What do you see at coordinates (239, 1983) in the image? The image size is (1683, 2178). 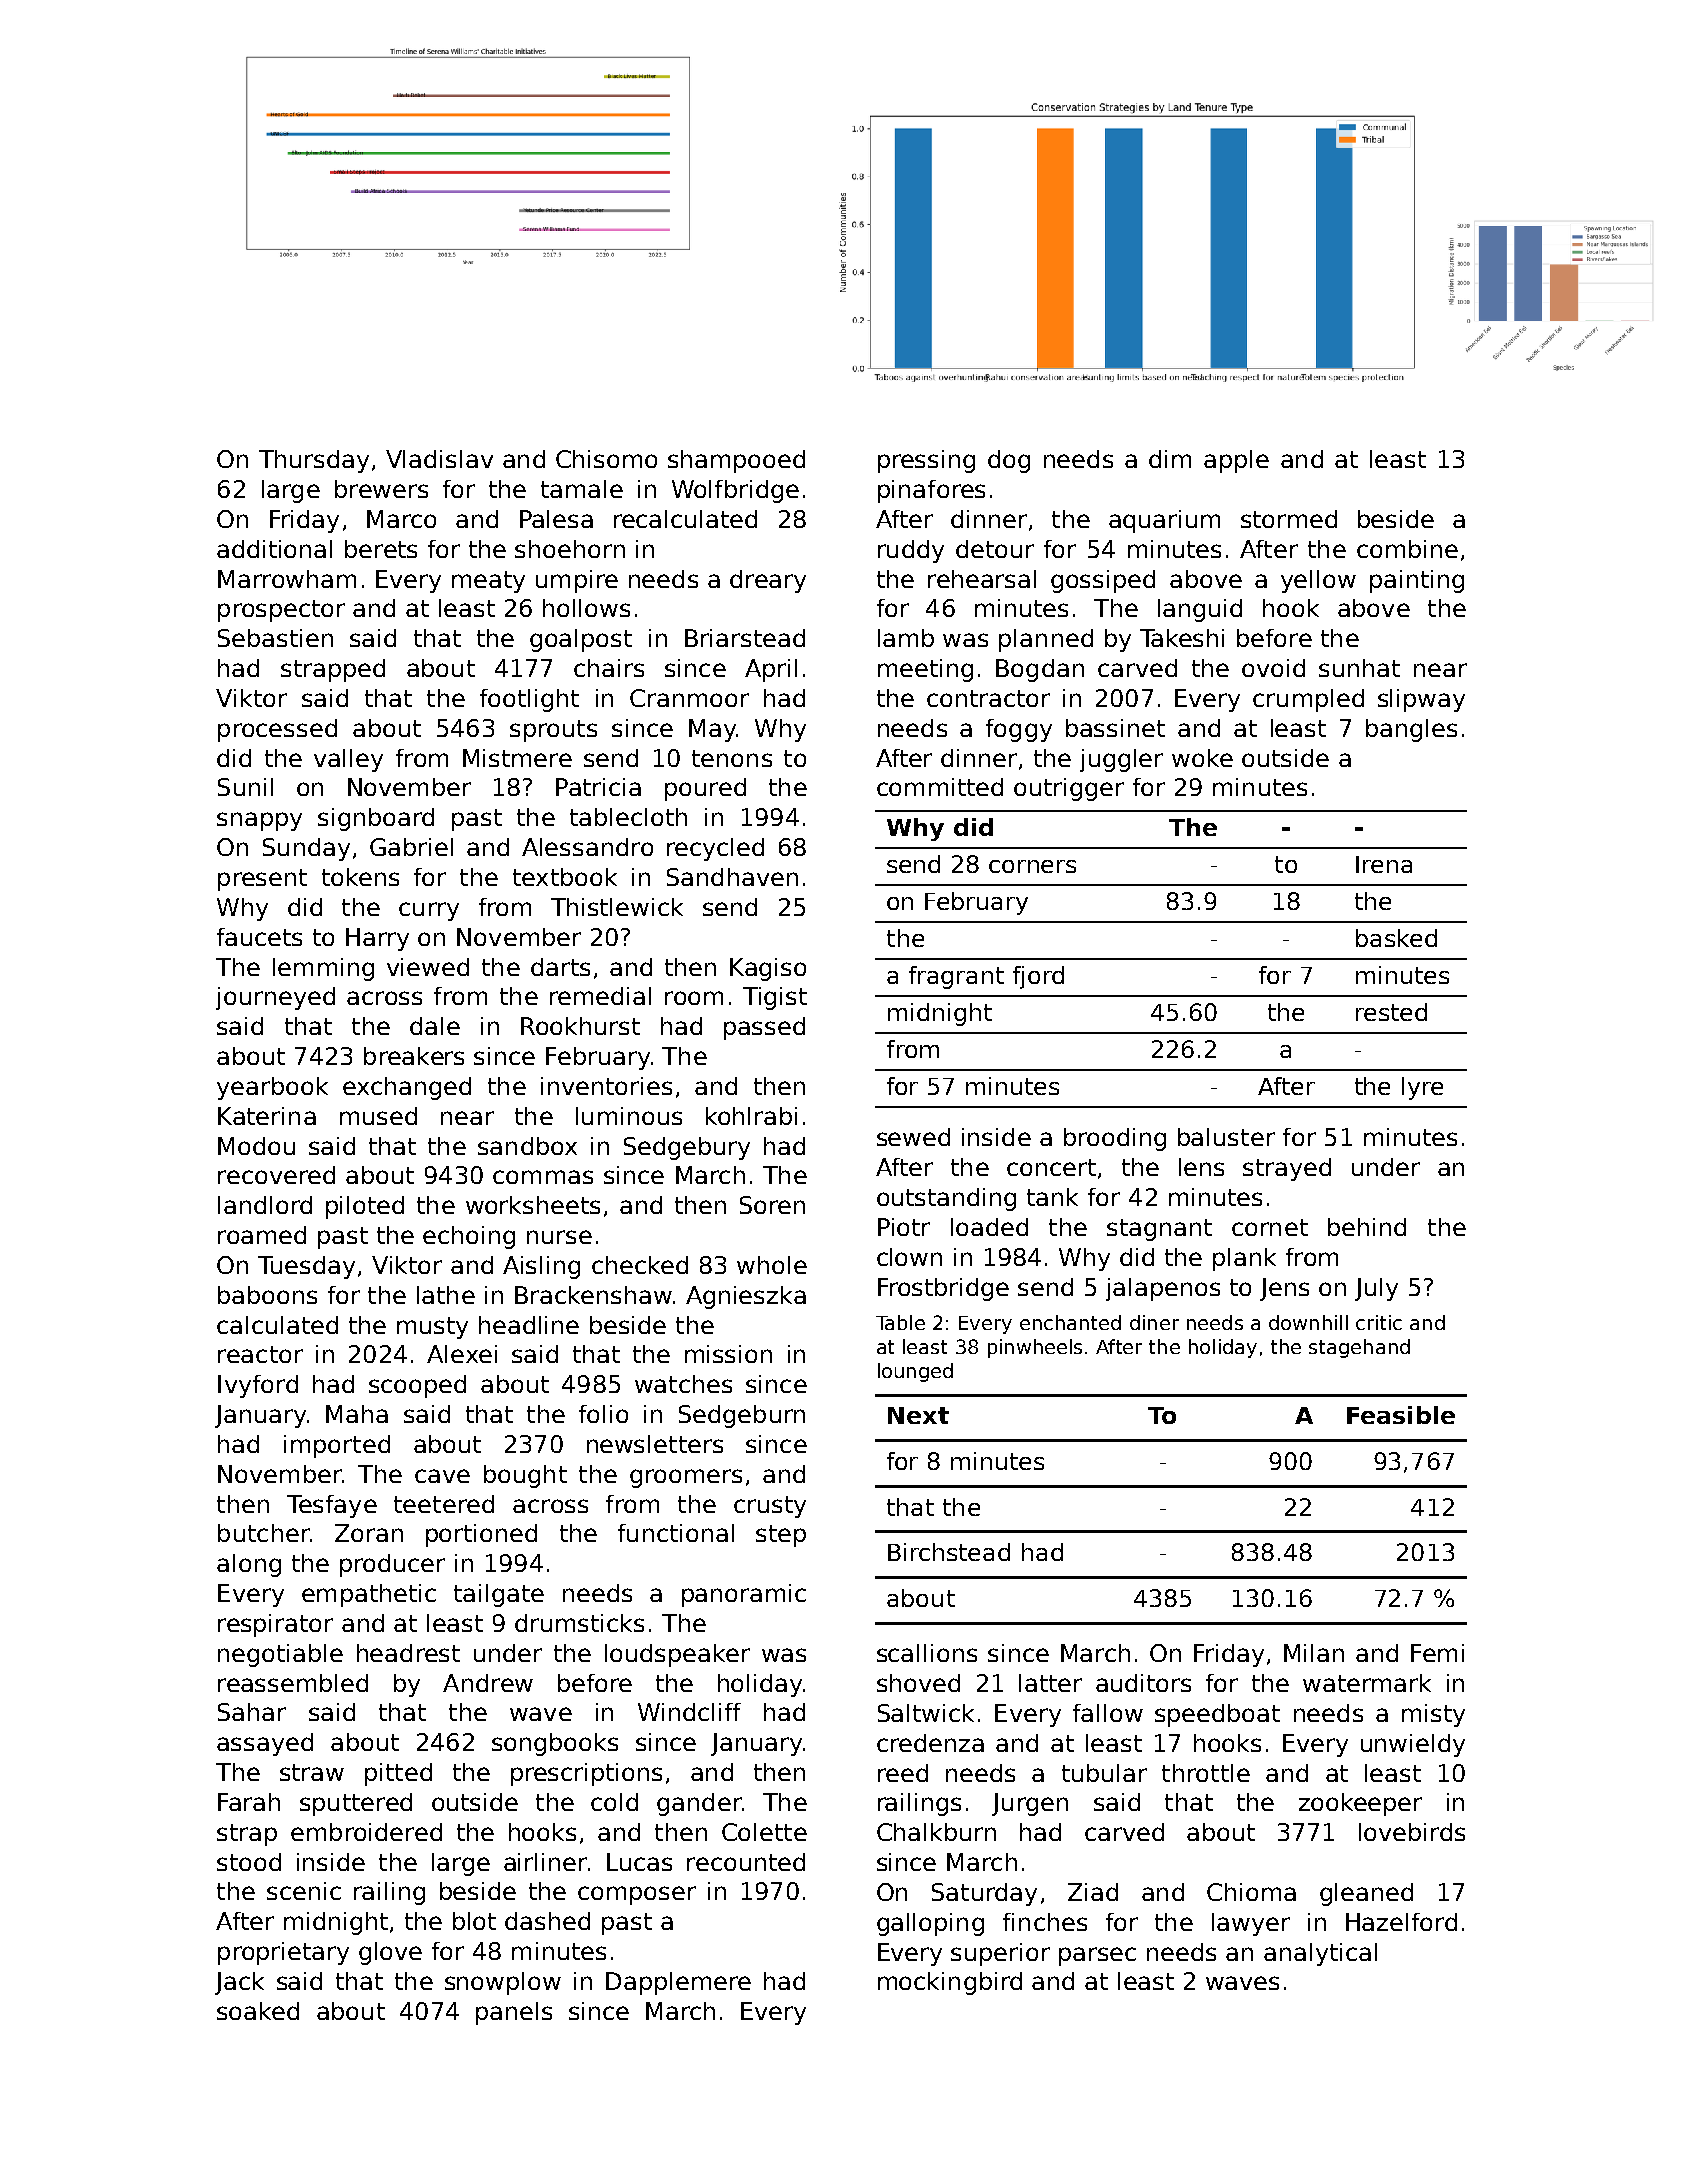 I see `Jack` at bounding box center [239, 1983].
